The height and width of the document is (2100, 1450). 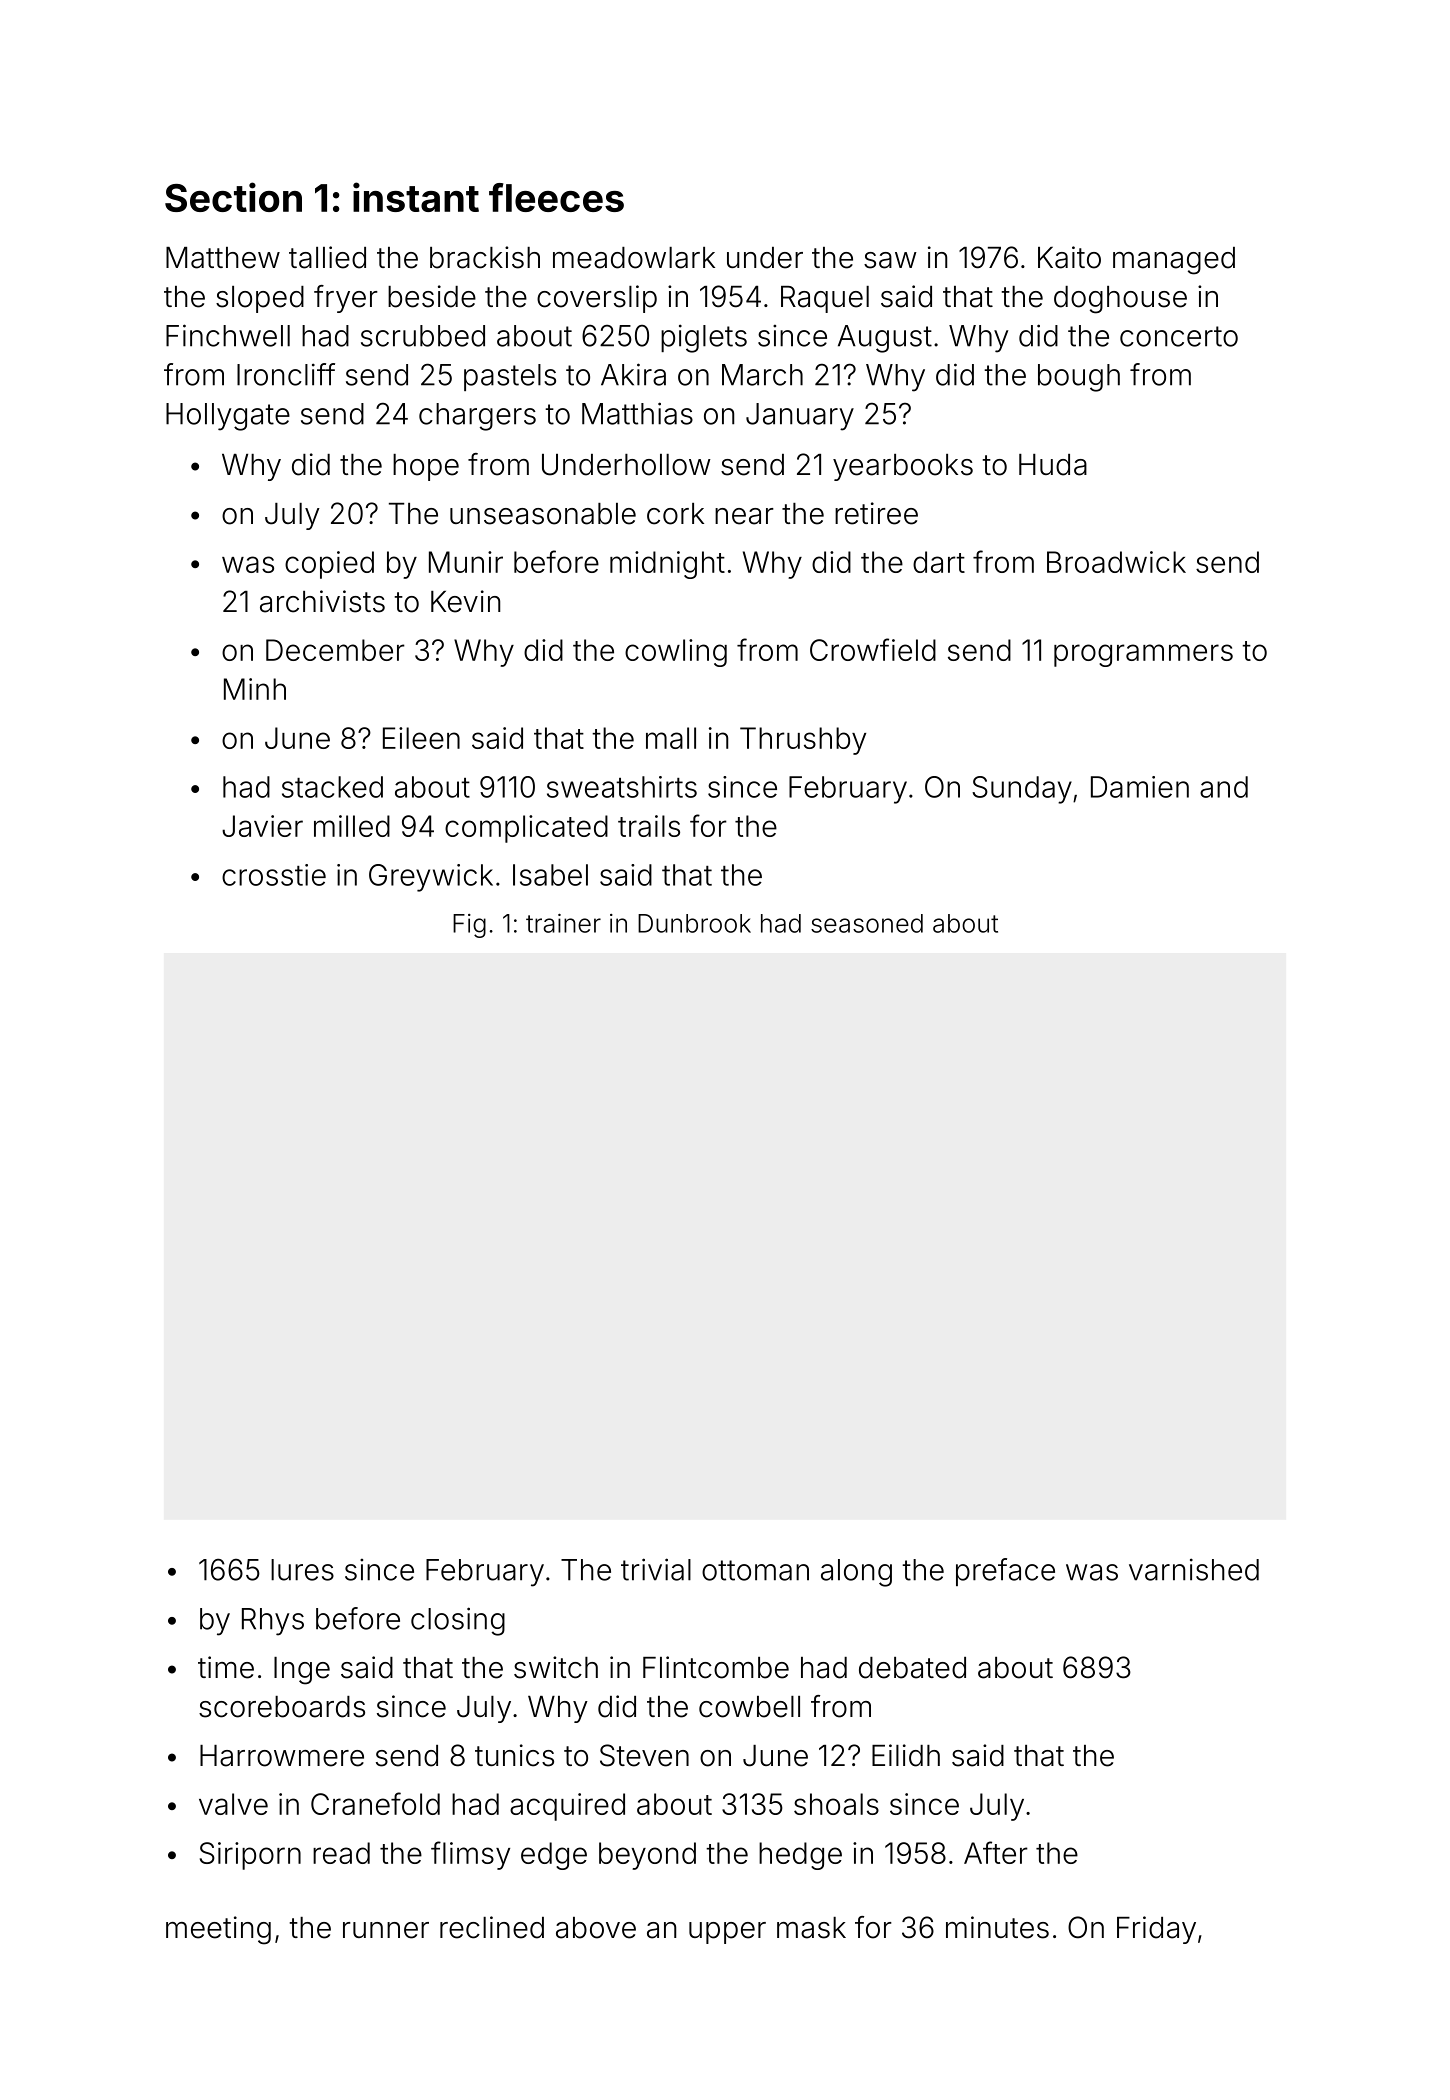 What do you see at coordinates (226, 1667) in the document?
I see `time` at bounding box center [226, 1667].
